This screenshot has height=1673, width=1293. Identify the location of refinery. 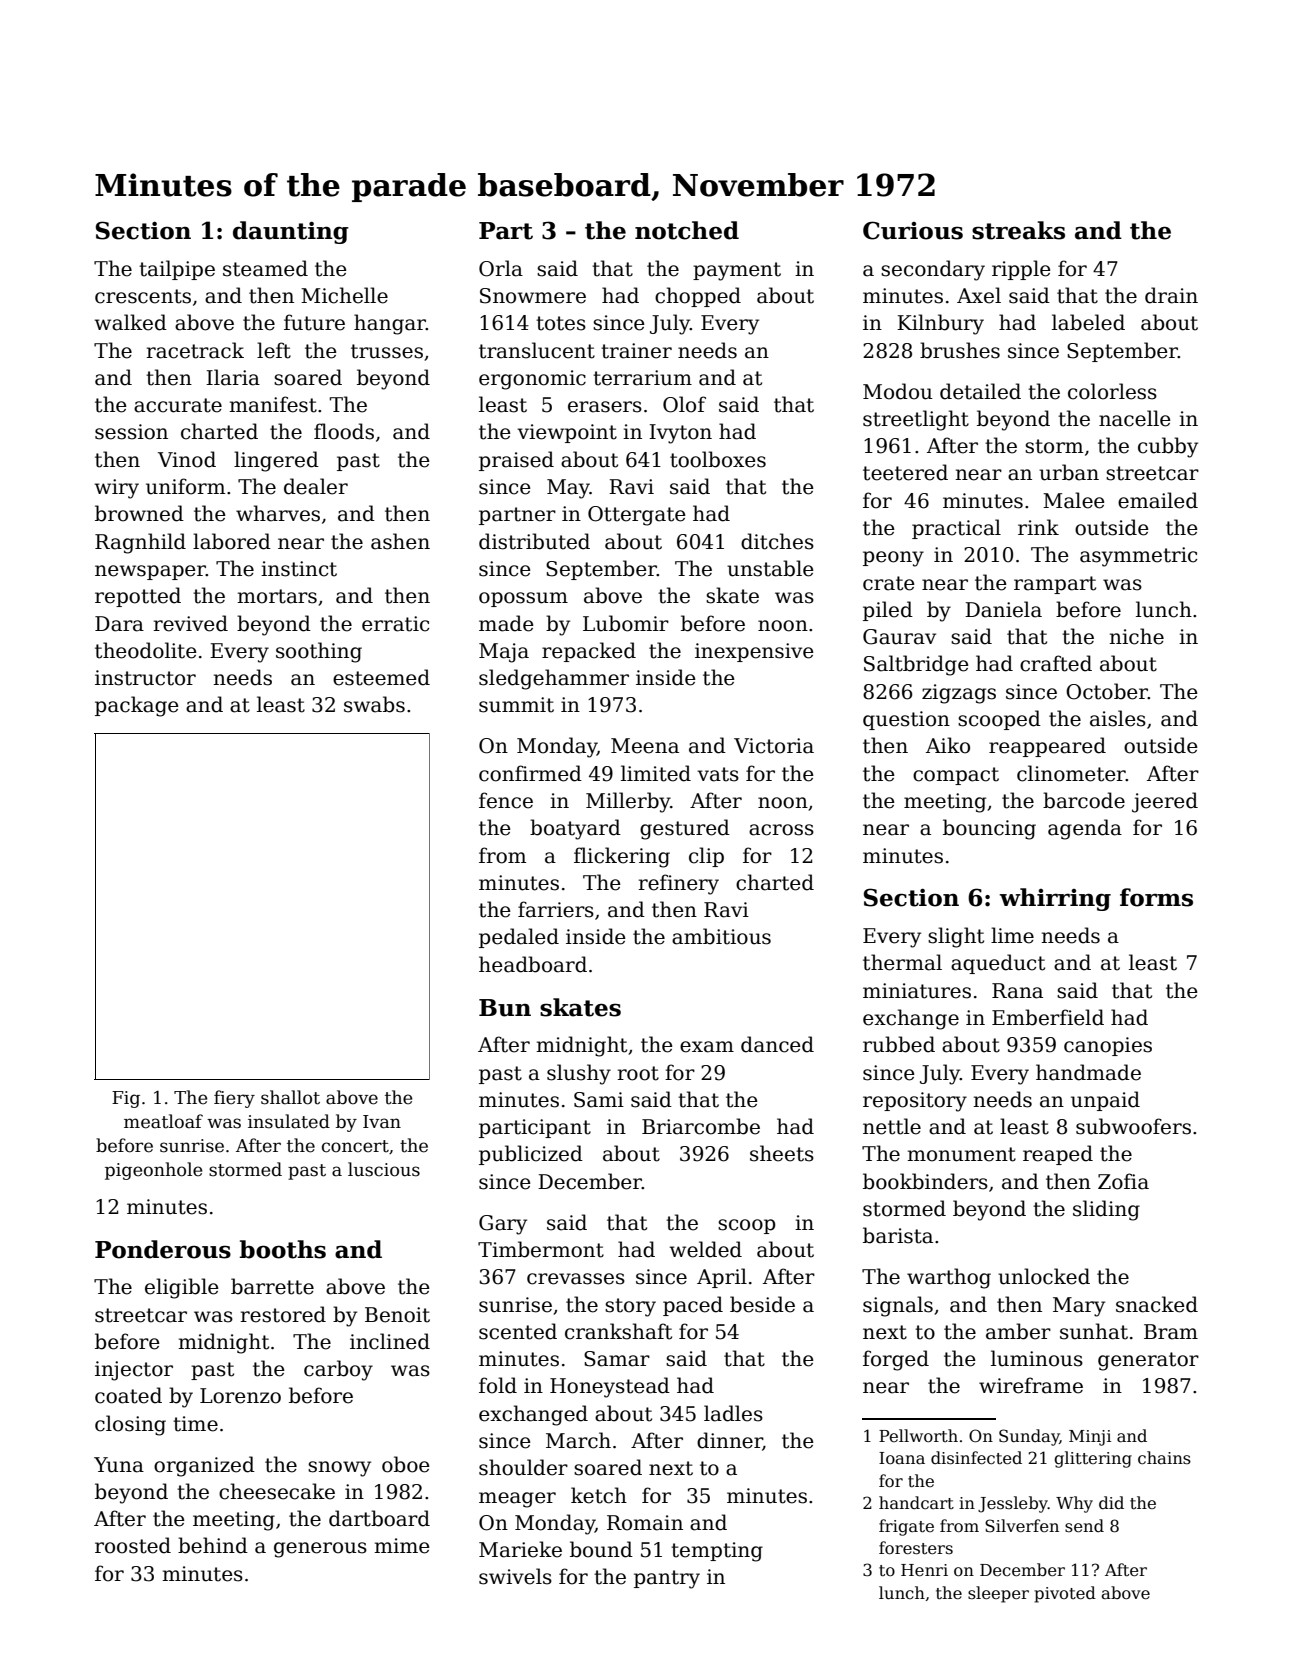
(678, 884).
